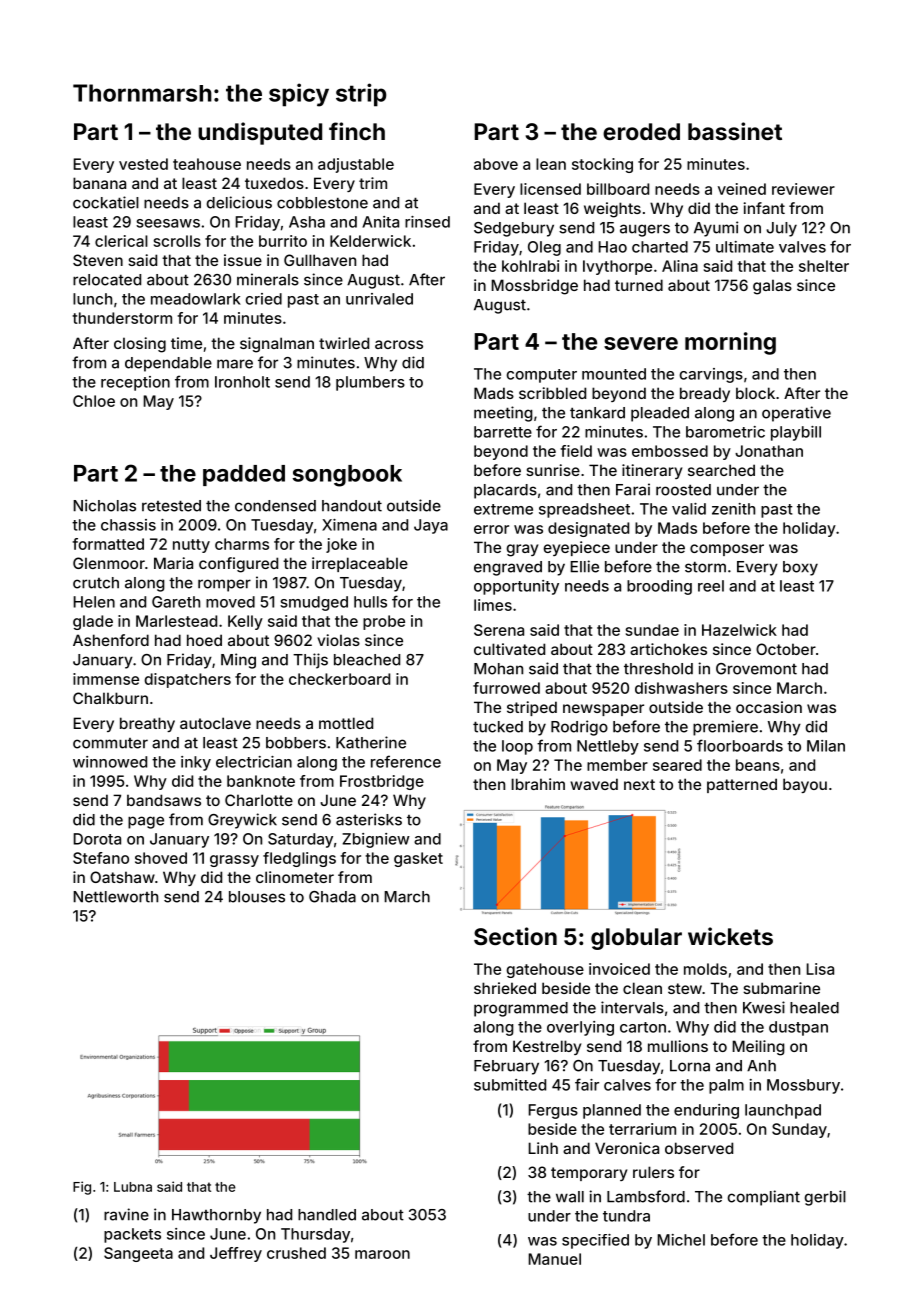 The width and height of the screenshot is (924, 1308). What do you see at coordinates (110, 762) in the screenshot?
I see `winnowed` at bounding box center [110, 762].
